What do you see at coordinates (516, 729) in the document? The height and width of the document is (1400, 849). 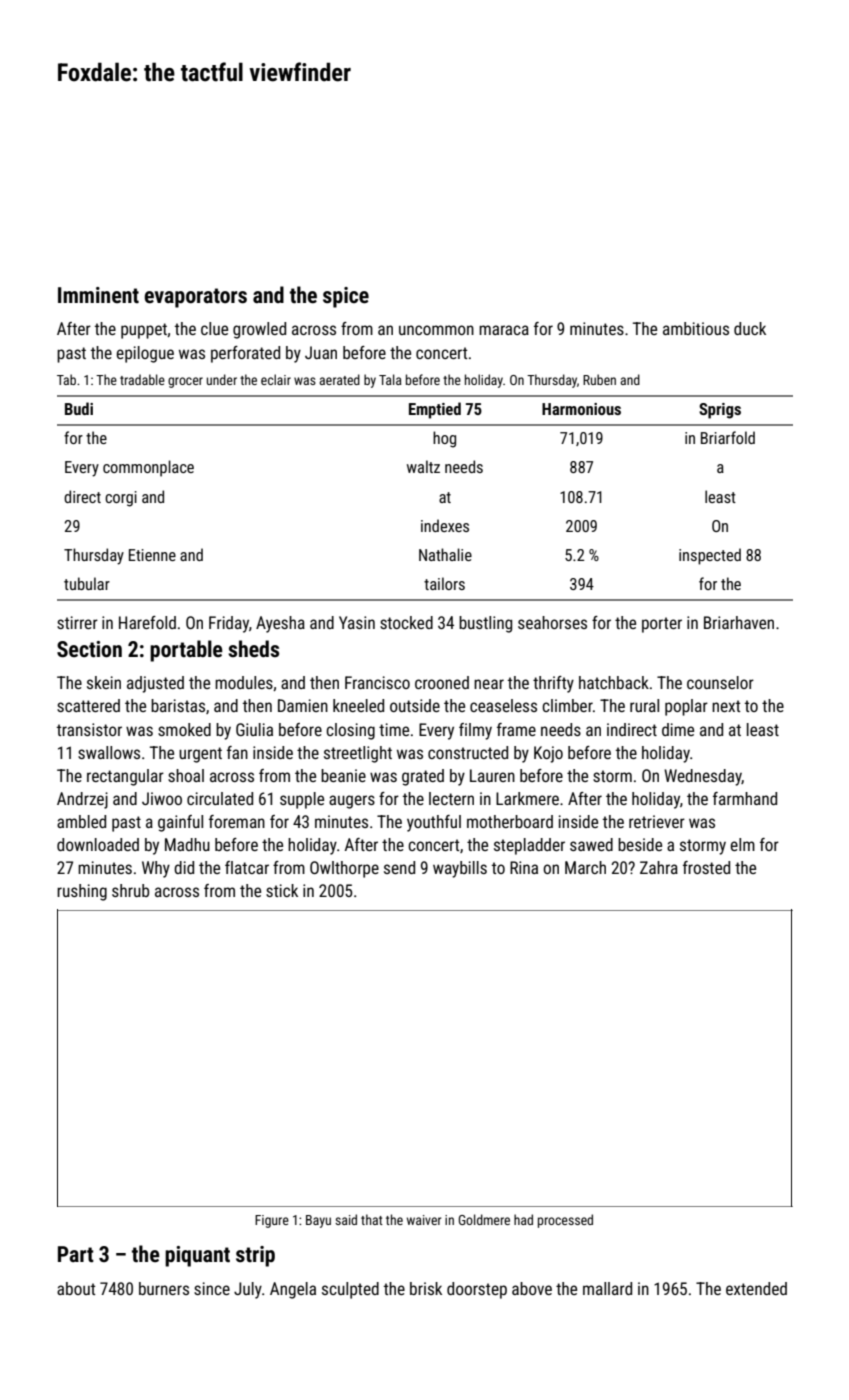 I see `frame` at bounding box center [516, 729].
